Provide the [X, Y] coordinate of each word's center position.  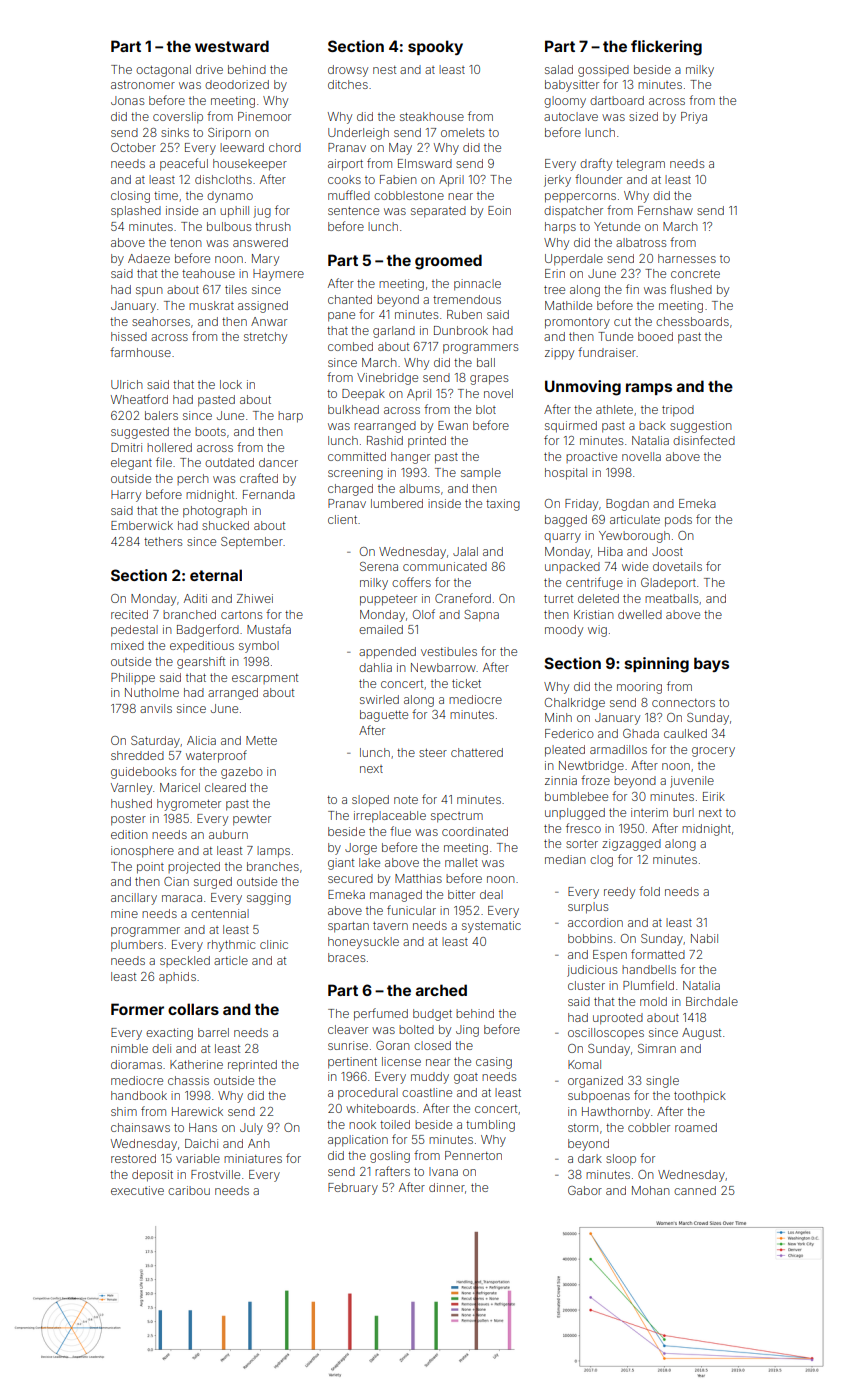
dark [590, 1158]
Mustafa [269, 629]
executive [137, 1190]
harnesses [687, 258]
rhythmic [231, 946]
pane [341, 317]
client [342, 519]
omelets [462, 132]
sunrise [348, 1045]
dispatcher [573, 211]
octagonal [163, 71]
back [652, 425]
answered [260, 242]
